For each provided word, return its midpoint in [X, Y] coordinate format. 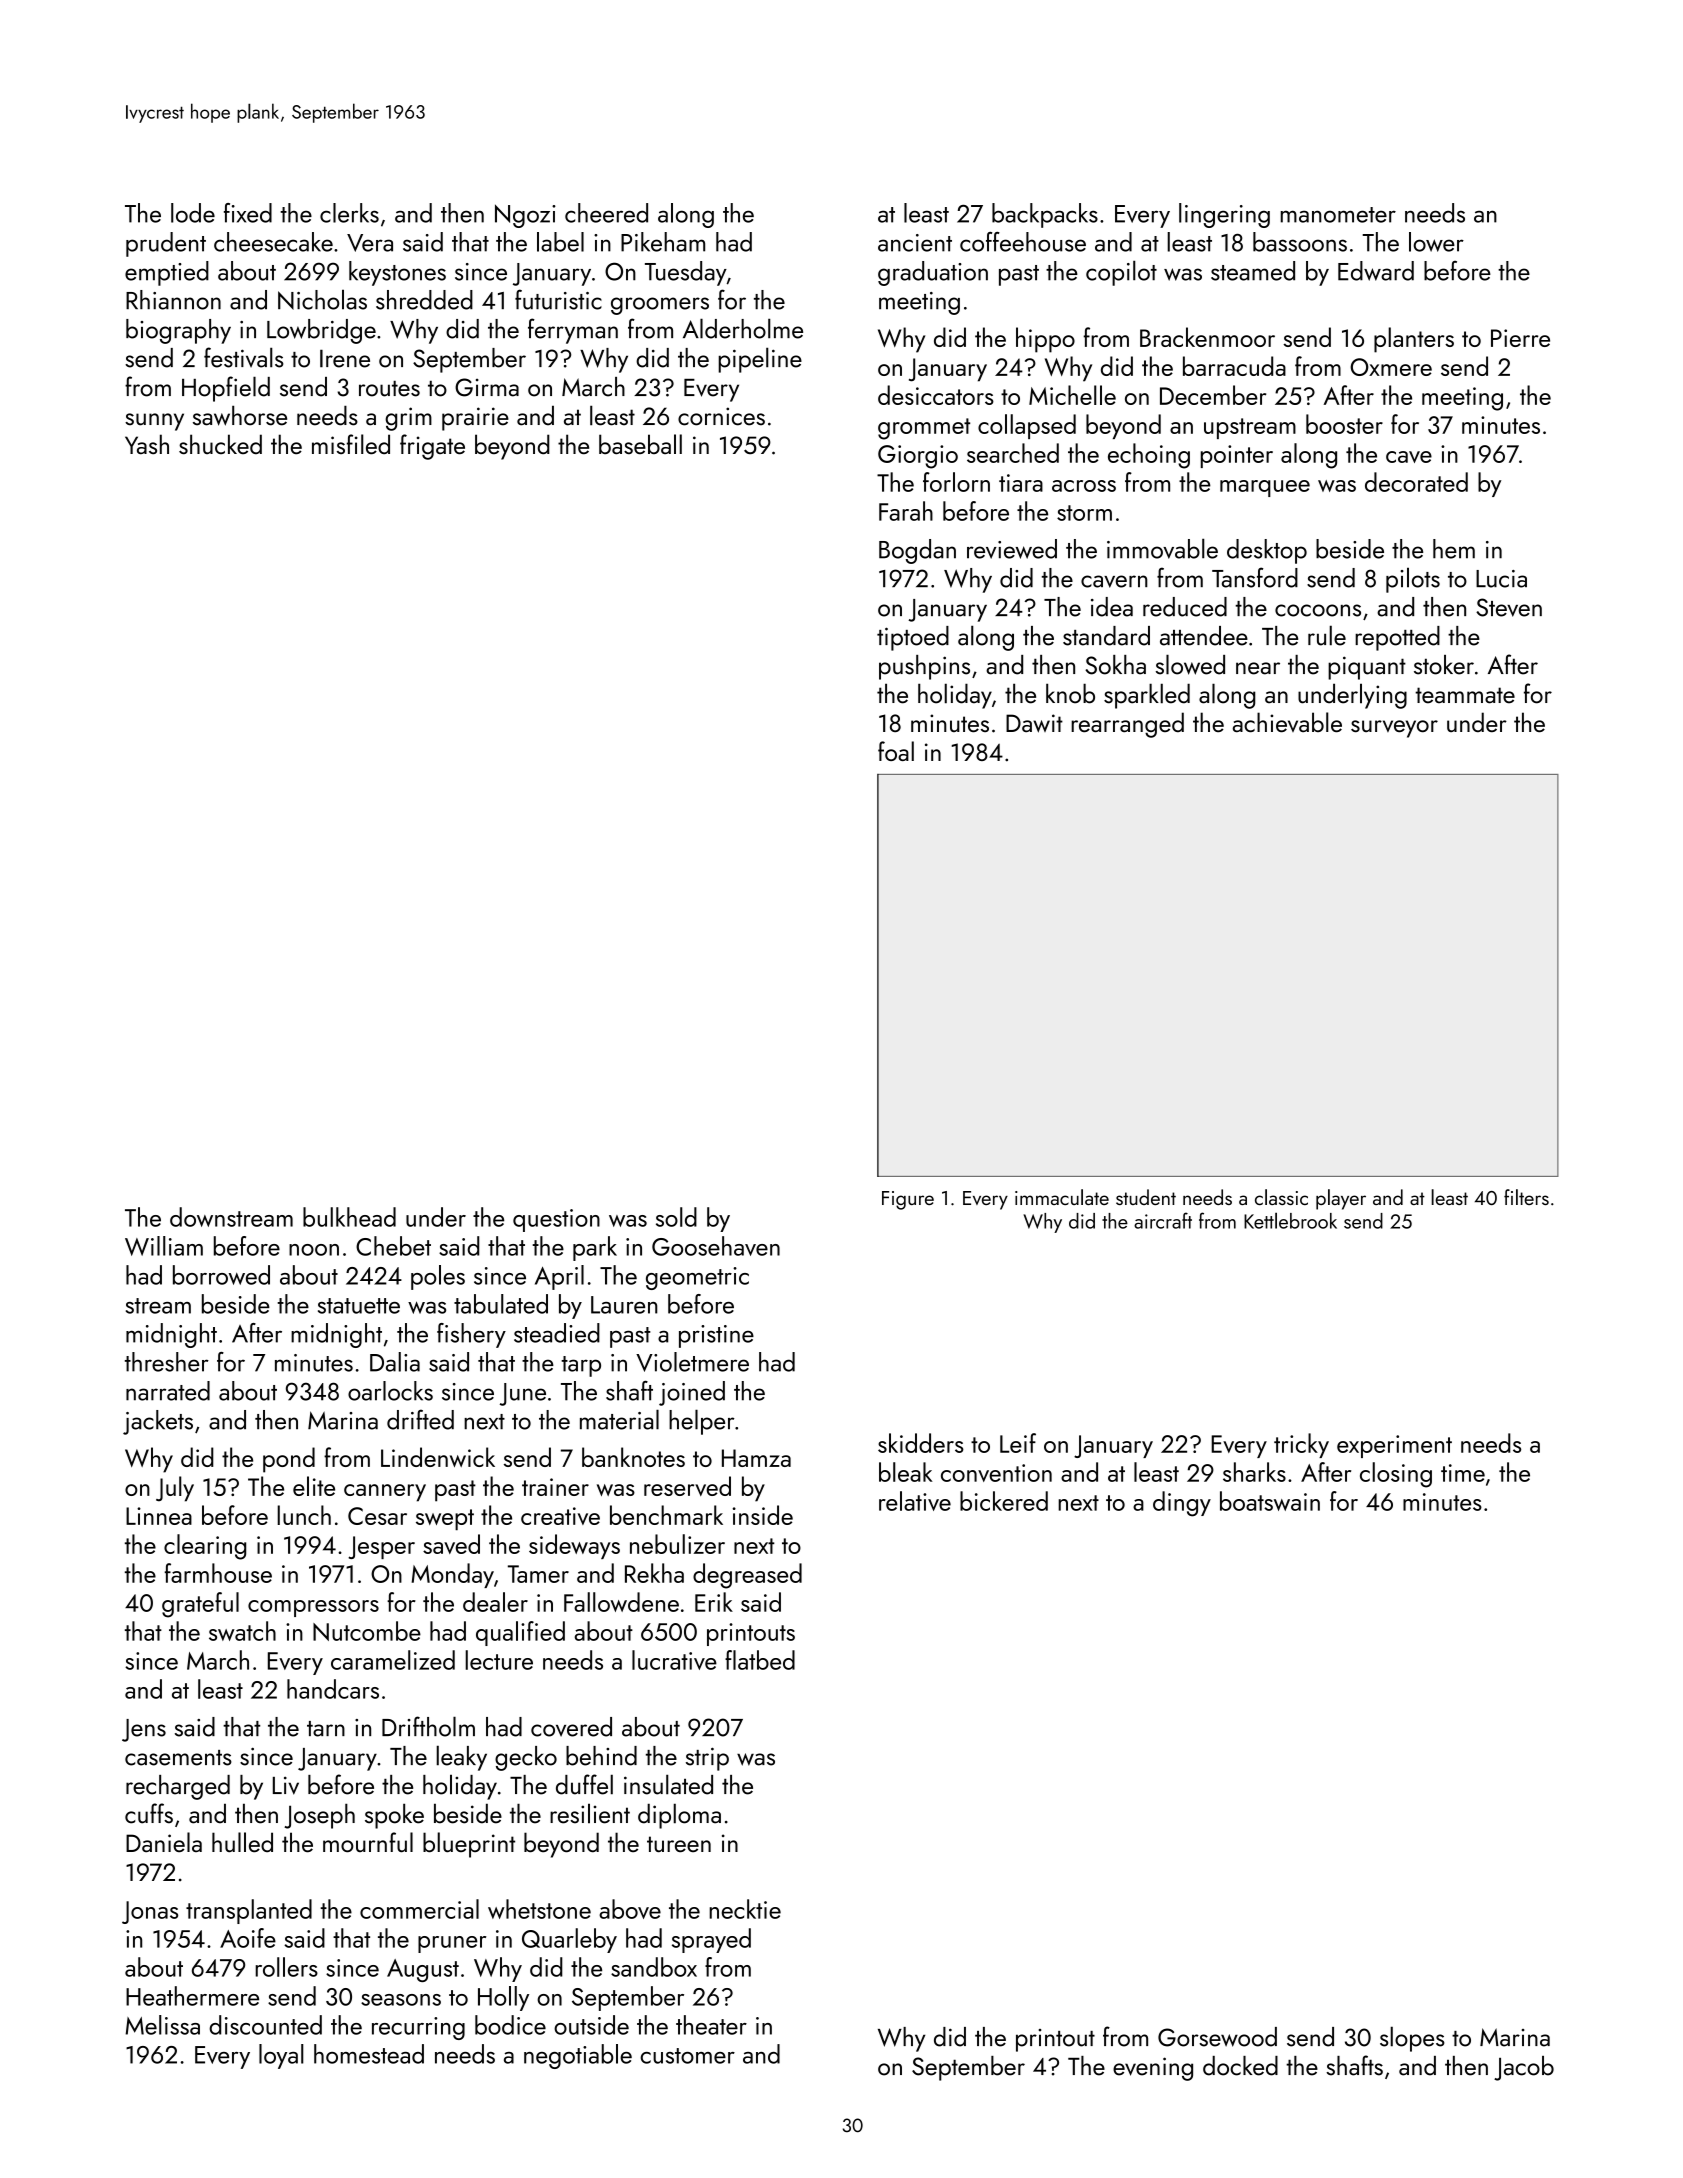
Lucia [1501, 579]
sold [676, 1217]
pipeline [760, 360]
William [164, 1246]
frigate [432, 447]
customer [687, 2056]
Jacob [1524, 2068]
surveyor [1394, 729]
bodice [510, 2025]
